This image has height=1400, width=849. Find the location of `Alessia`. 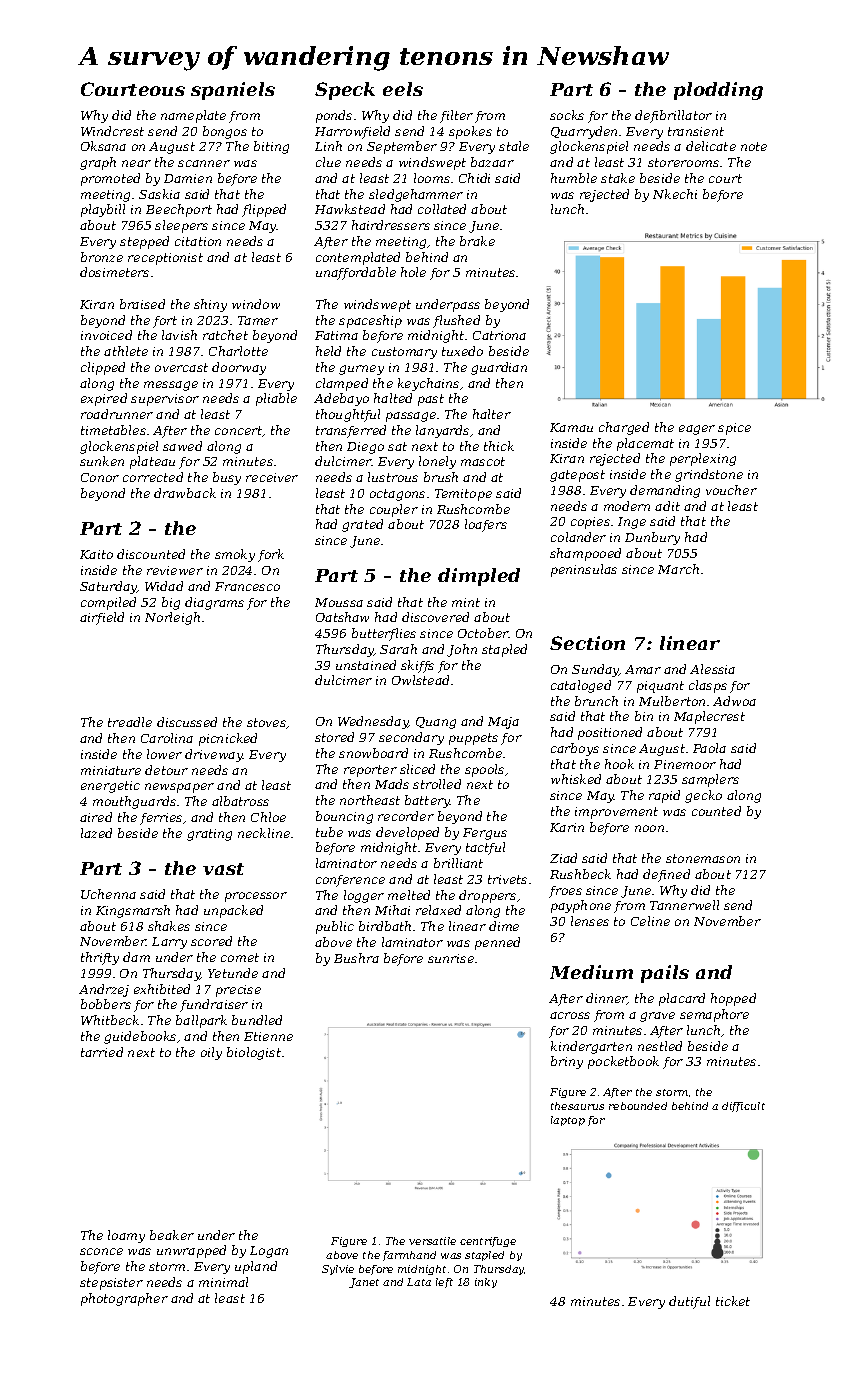

Alessia is located at coordinates (712, 669).
